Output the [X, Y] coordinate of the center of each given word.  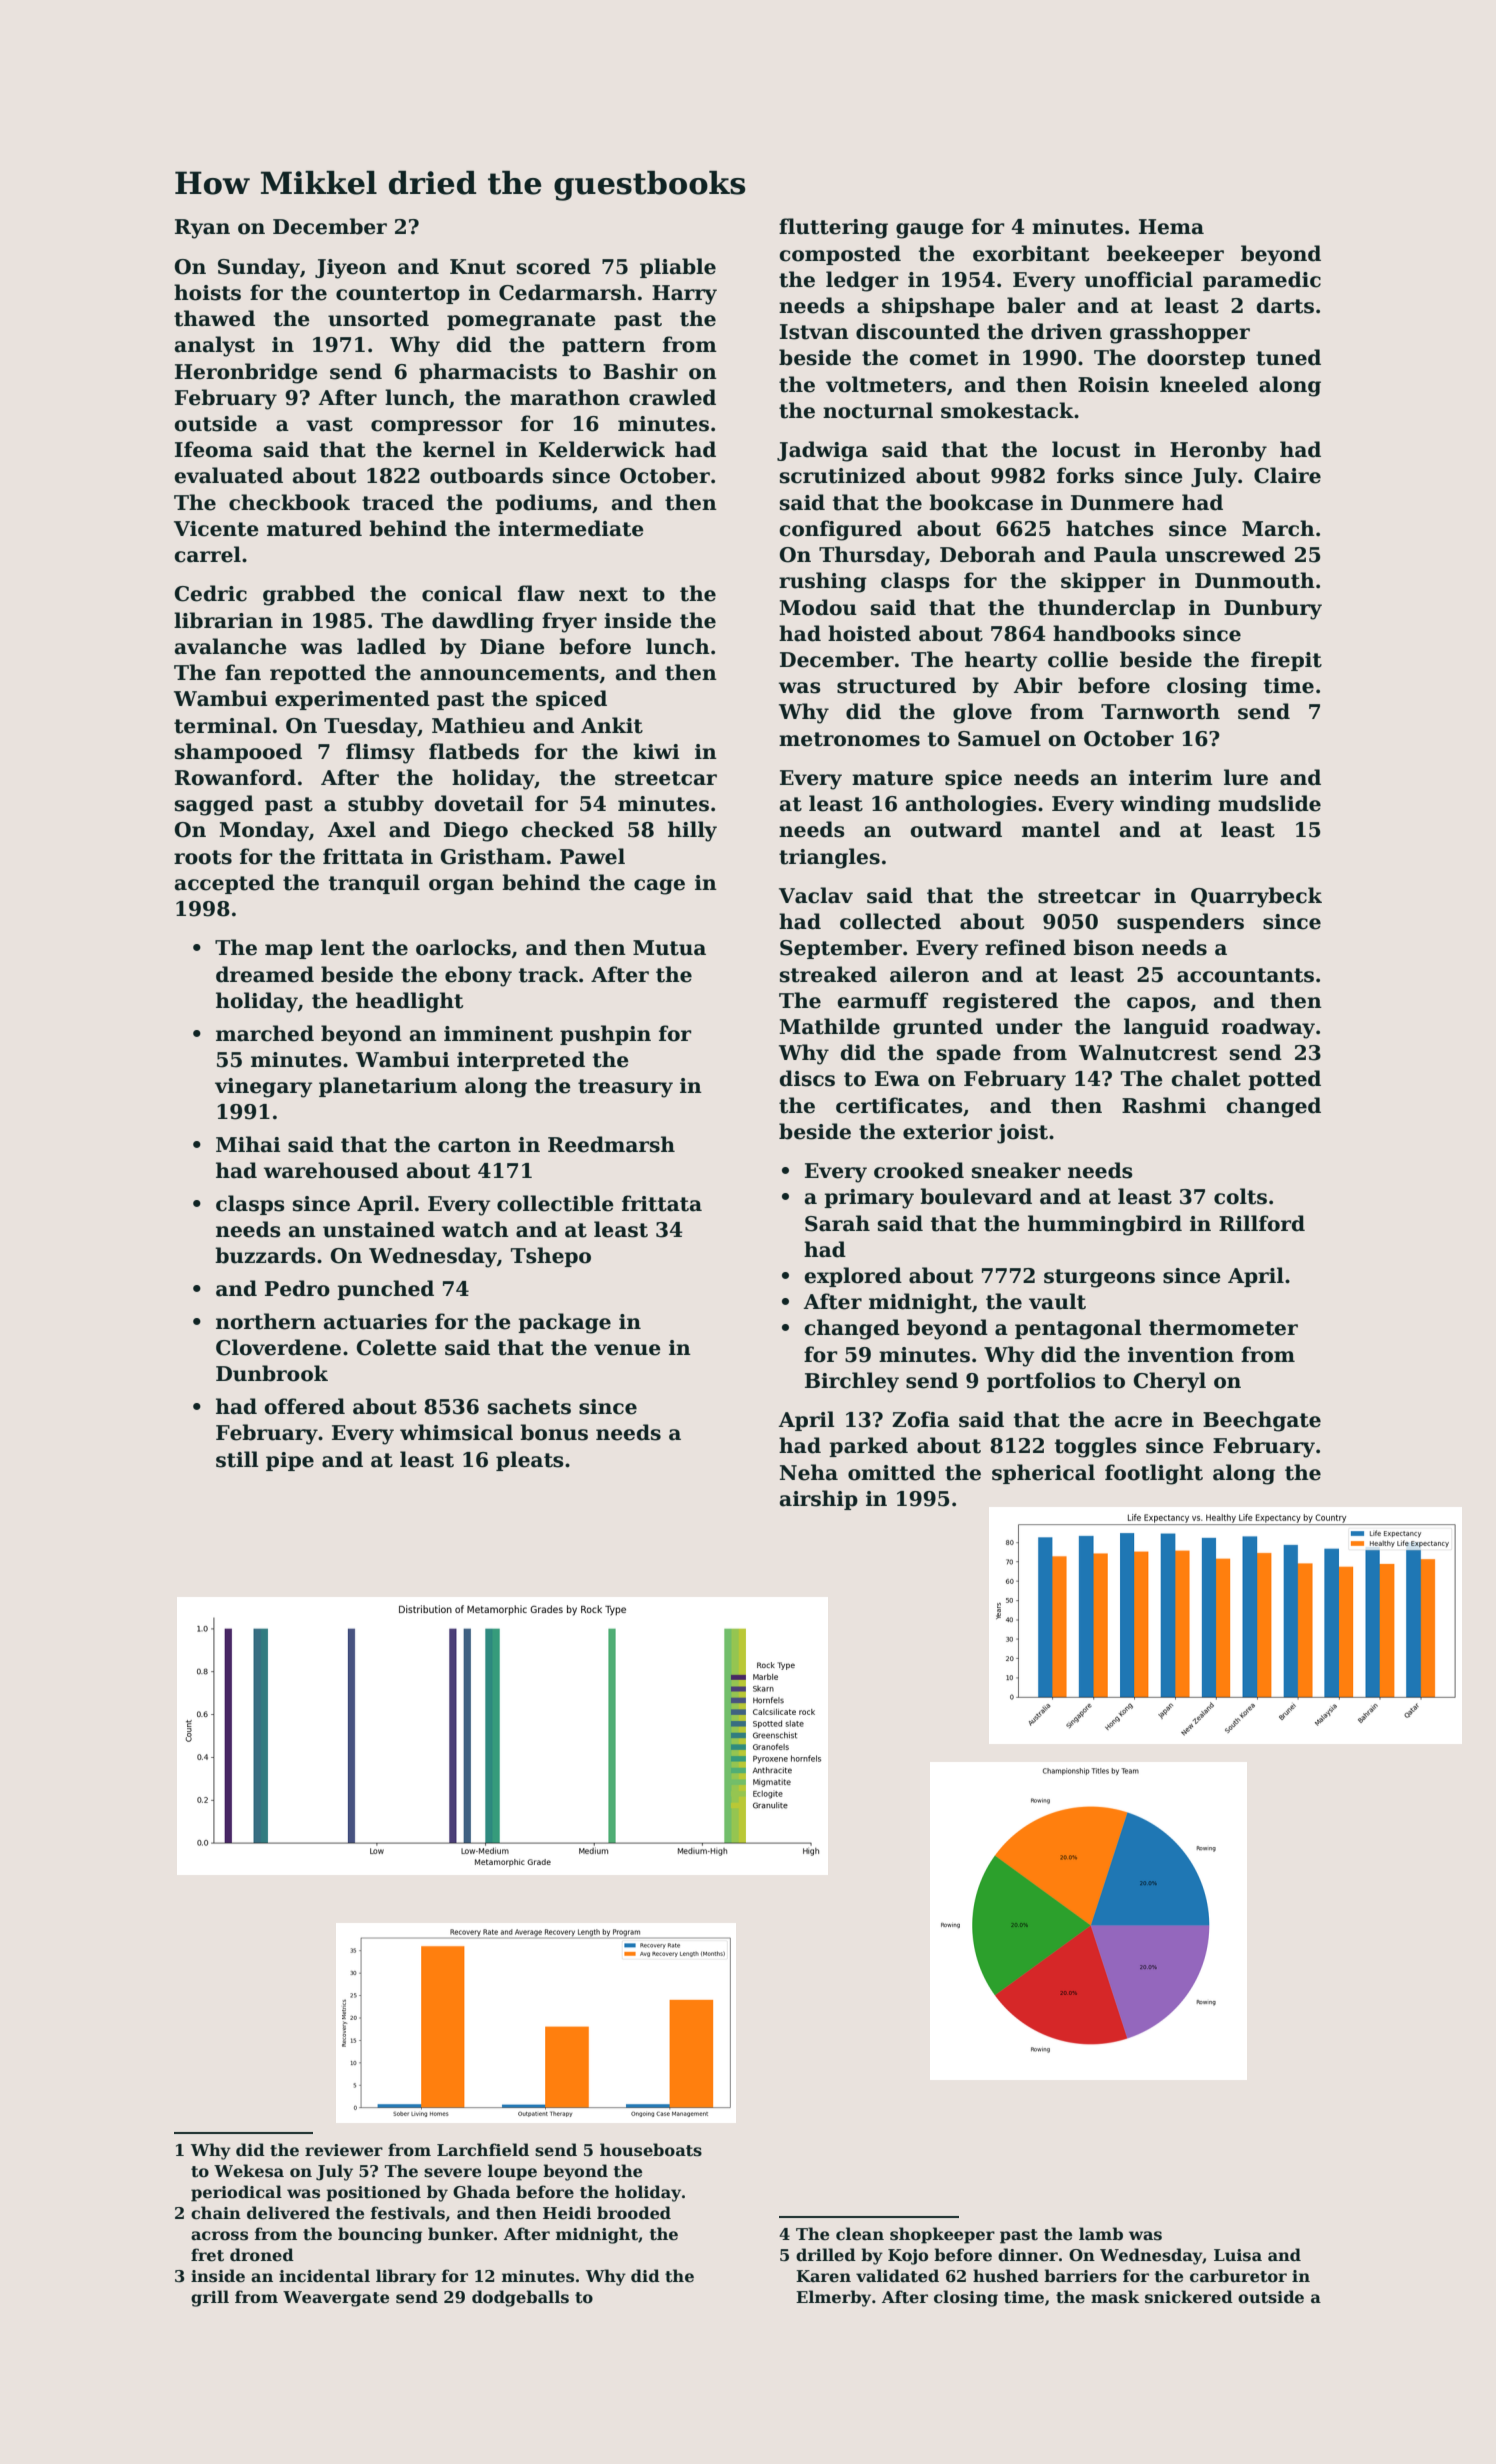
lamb [1101, 2233]
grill [210, 2298]
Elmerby [833, 2298]
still [237, 1459]
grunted [938, 1028]
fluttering [833, 228]
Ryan [202, 229]
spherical [1043, 1474]
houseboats [651, 2150]
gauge [930, 231]
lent [343, 947]
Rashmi [1164, 1105]
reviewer [344, 2150]
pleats [530, 1461]
